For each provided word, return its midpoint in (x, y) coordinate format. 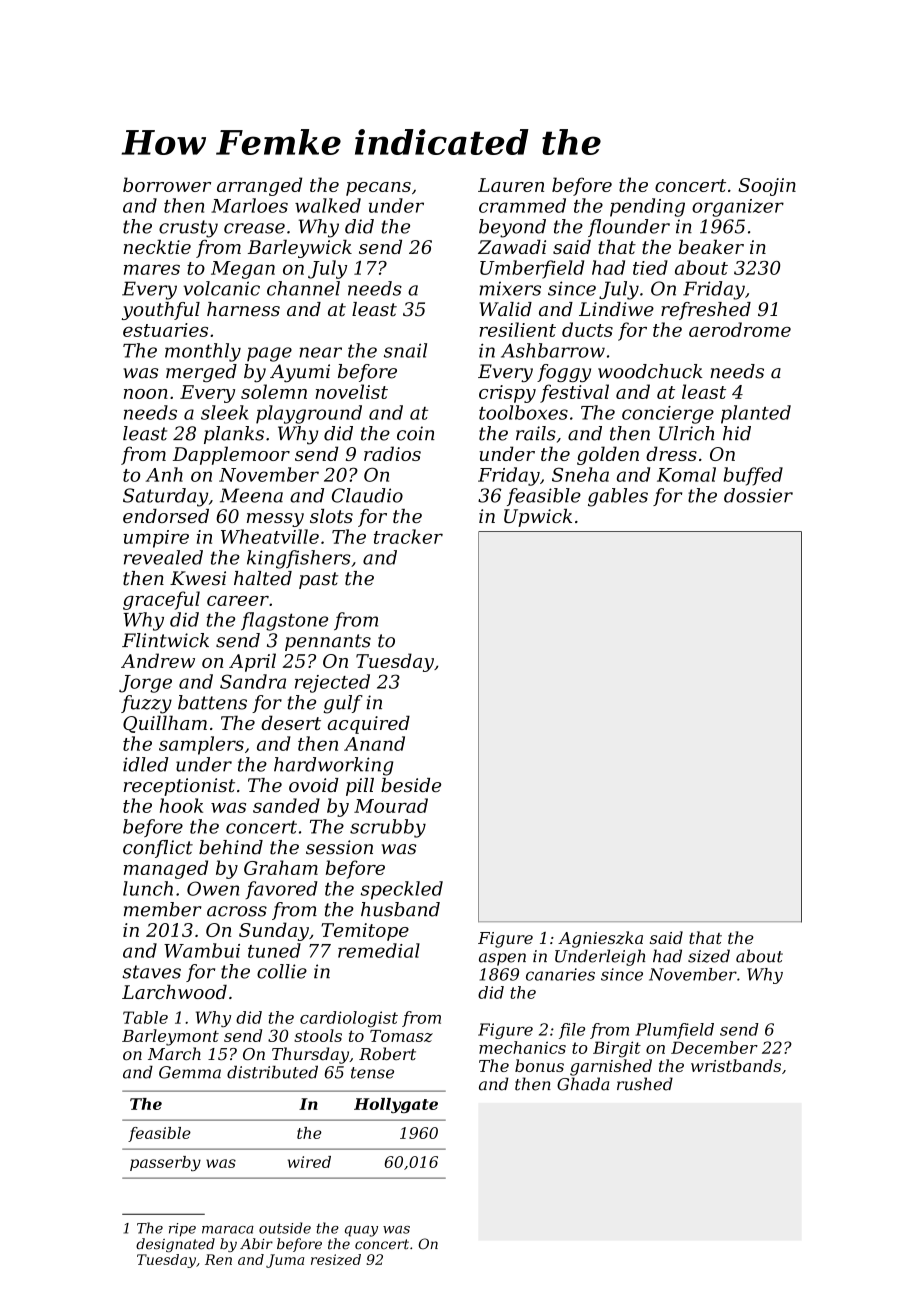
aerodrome (740, 329)
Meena (251, 495)
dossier (758, 495)
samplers (201, 745)
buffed (753, 476)
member (162, 909)
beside (411, 785)
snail (405, 350)
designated (175, 1245)
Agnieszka (600, 939)
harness (243, 309)
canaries (560, 974)
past (318, 580)
